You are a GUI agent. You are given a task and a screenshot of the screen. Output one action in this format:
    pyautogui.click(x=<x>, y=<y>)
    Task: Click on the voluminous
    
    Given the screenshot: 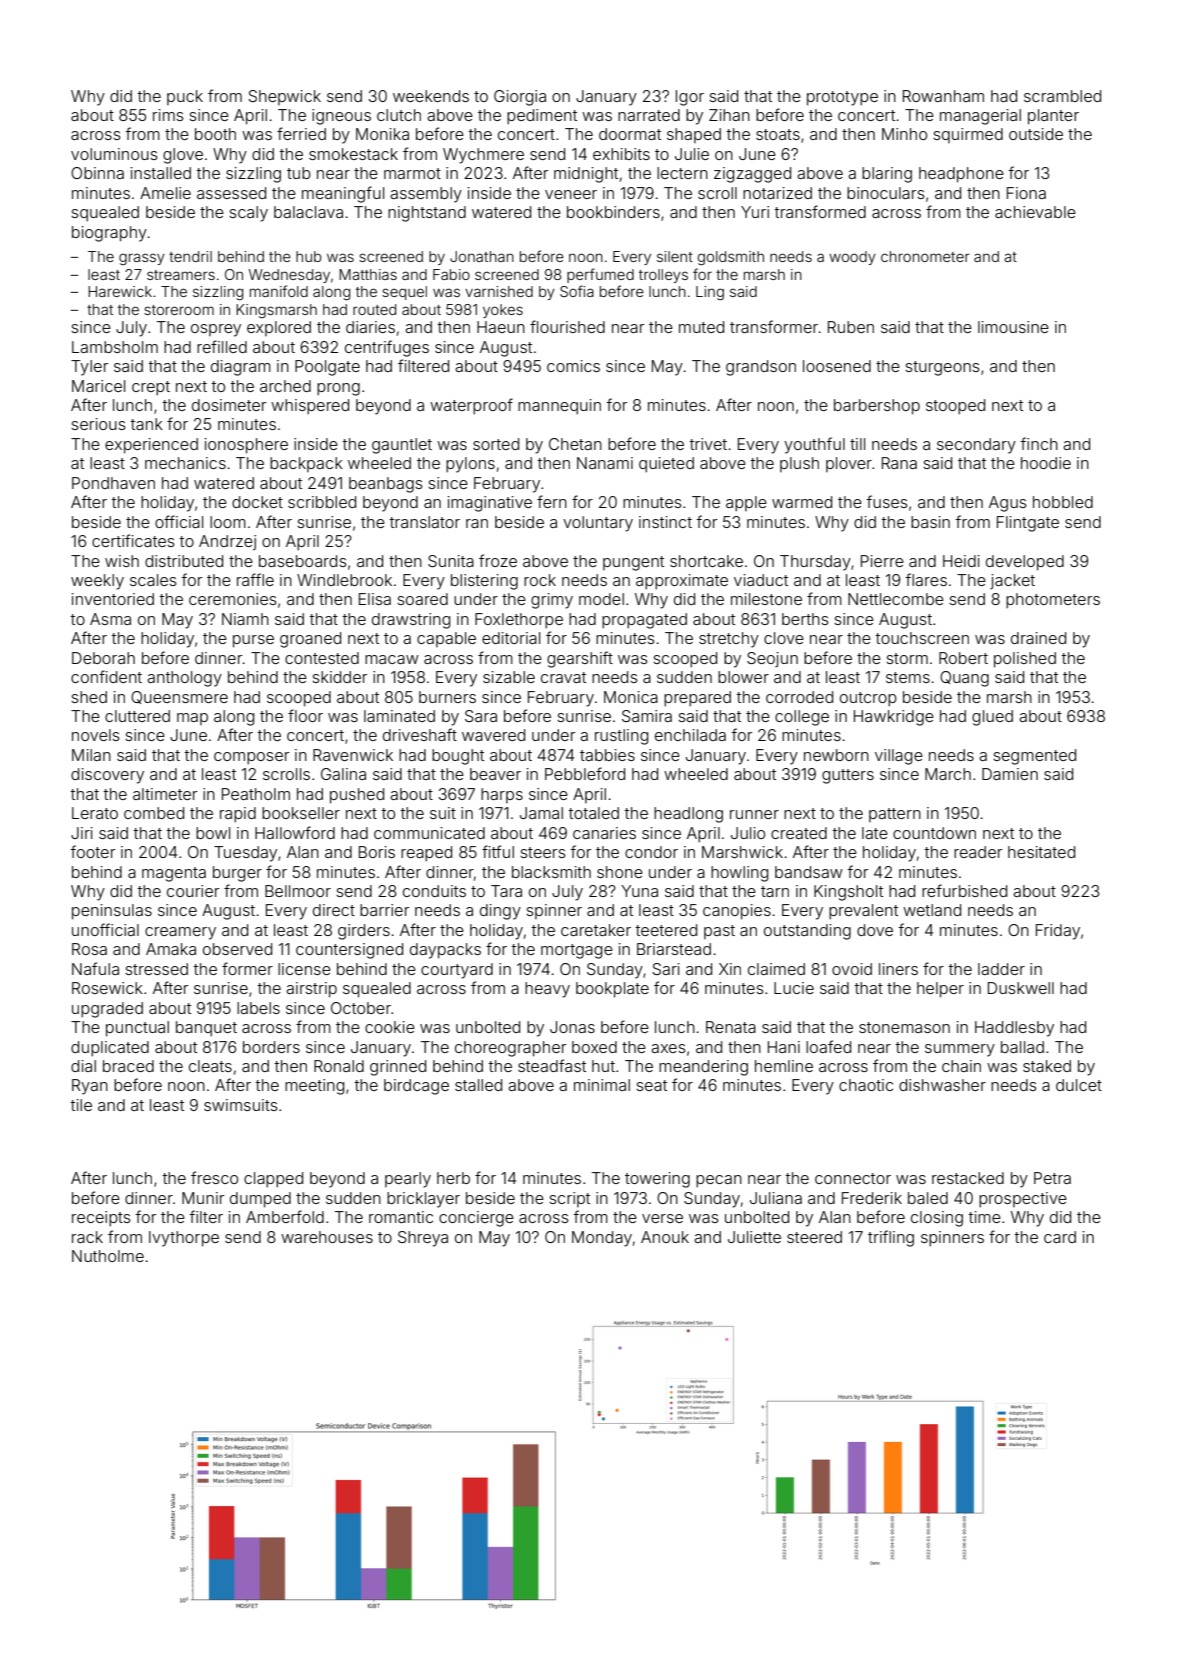 What is the action you would take?
    pyautogui.click(x=114, y=154)
